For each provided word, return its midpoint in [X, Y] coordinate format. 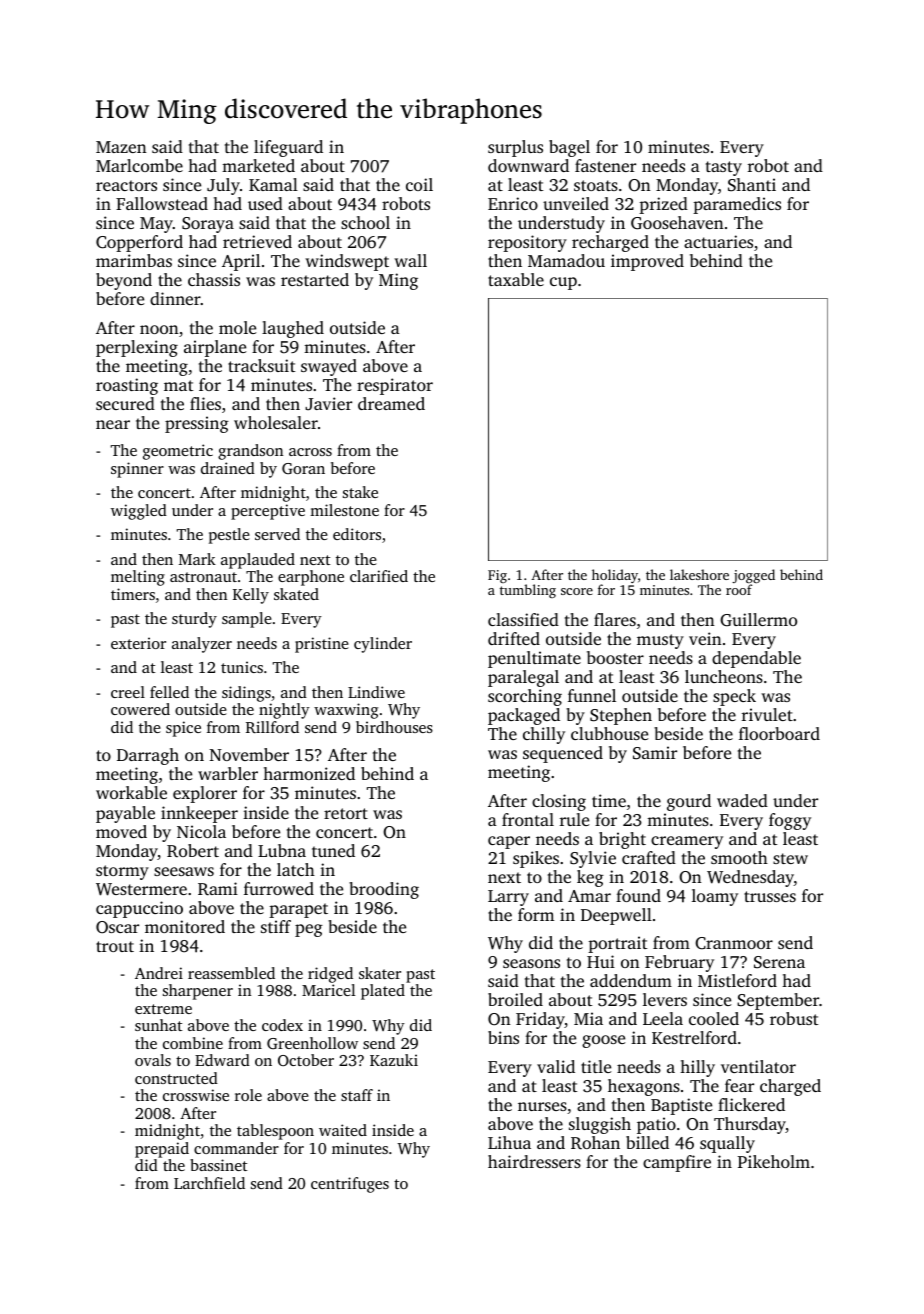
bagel [569, 148]
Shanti [752, 185]
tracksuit [262, 365]
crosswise [196, 1095]
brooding [384, 890]
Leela [663, 1018]
